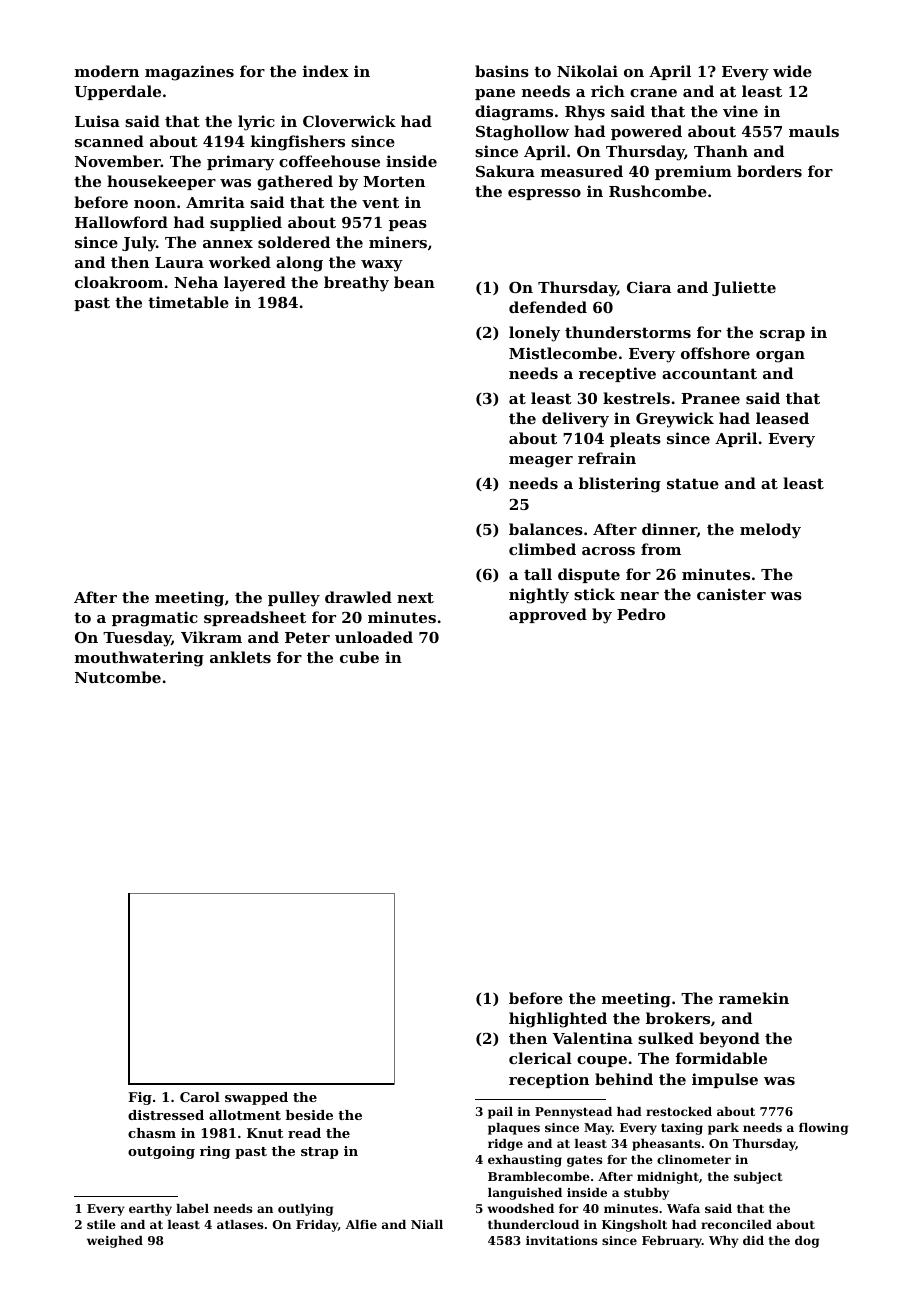 This page has height=1308, width=924. Describe the element at coordinates (731, 594) in the page. I see `canister` at that location.
